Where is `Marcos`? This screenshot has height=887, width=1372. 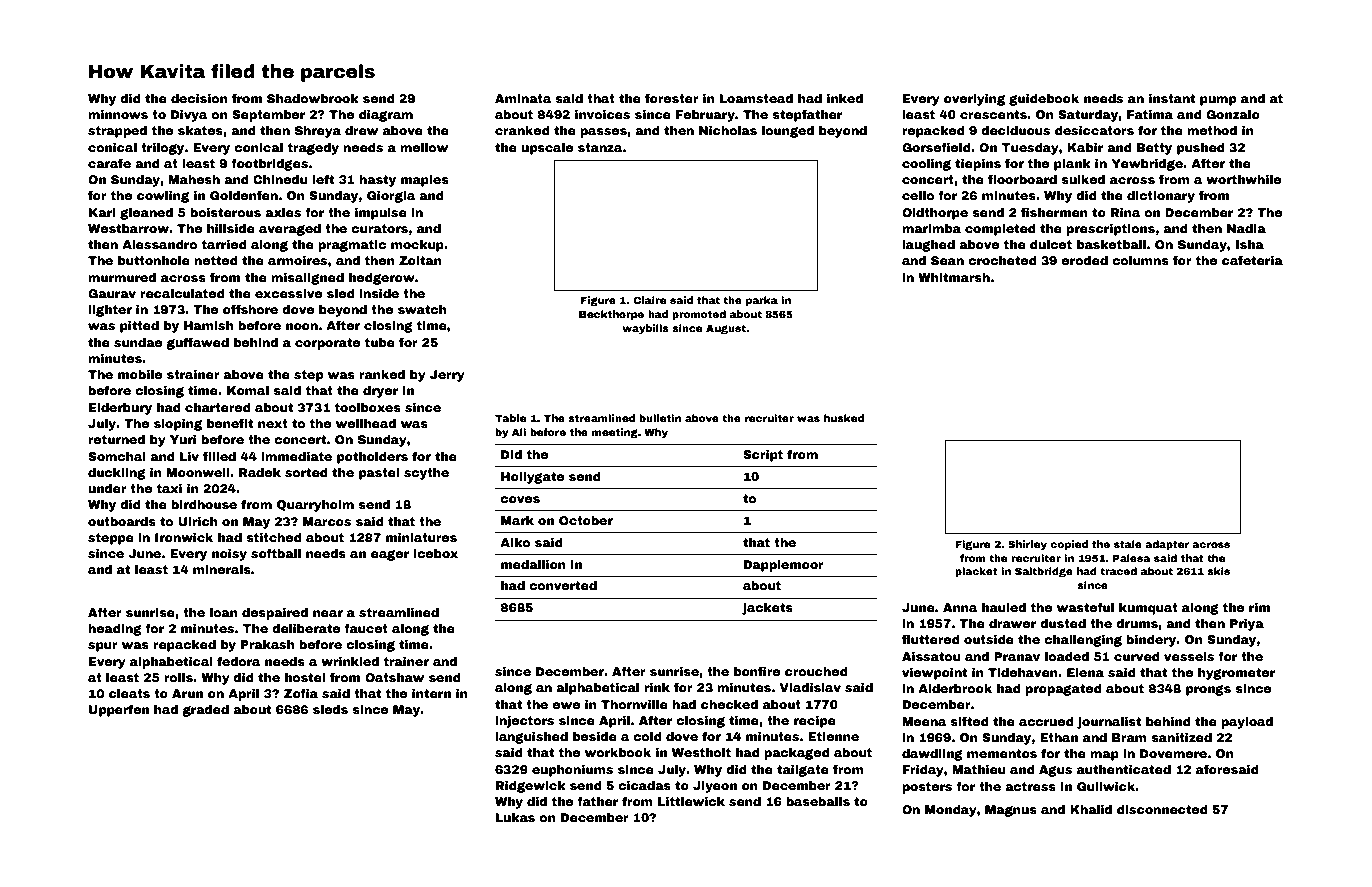 Marcos is located at coordinates (327, 521).
